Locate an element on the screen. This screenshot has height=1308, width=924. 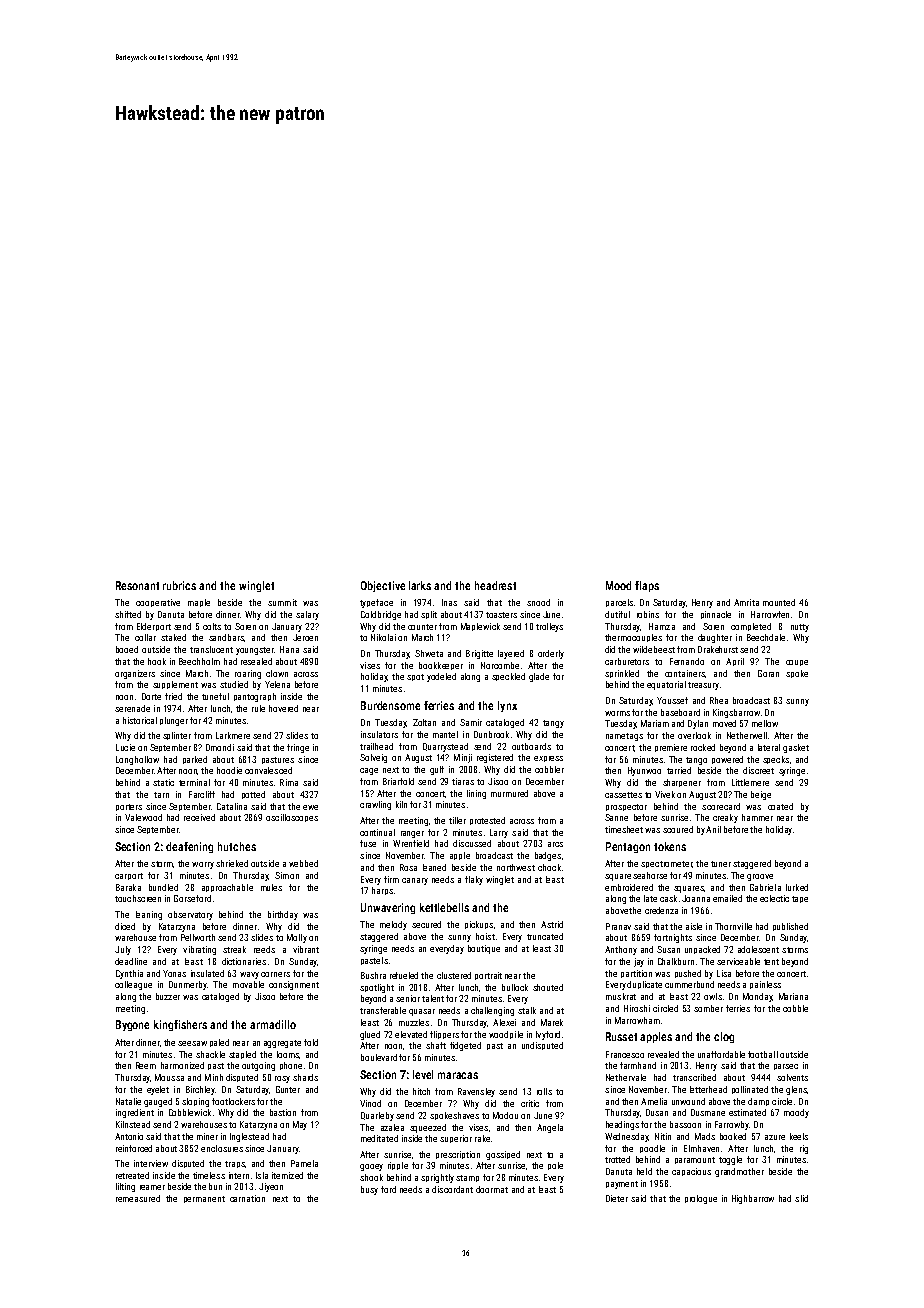
owls is located at coordinates (713, 996).
